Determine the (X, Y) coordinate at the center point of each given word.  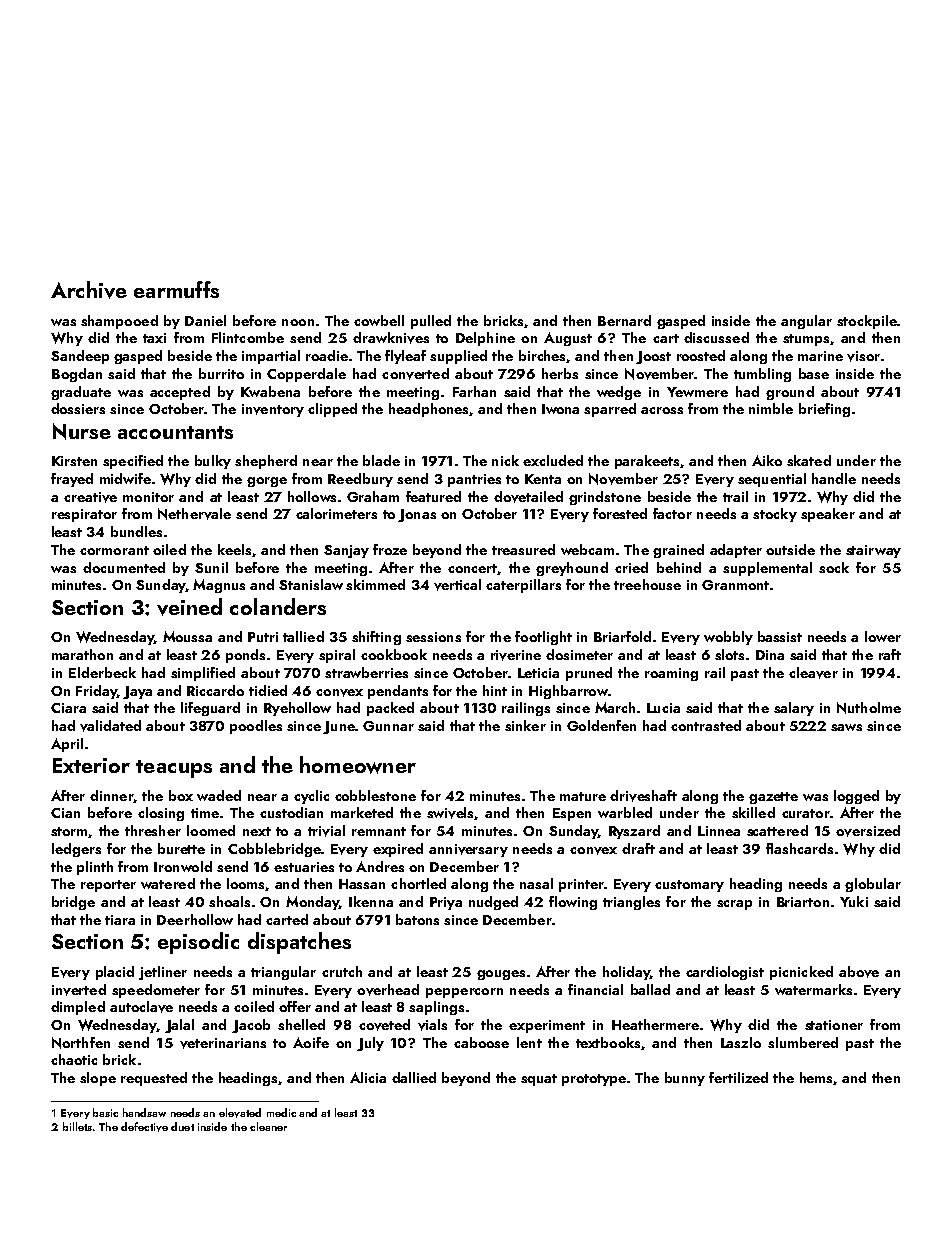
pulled (431, 322)
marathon (82, 654)
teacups (174, 769)
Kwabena (270, 391)
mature (583, 796)
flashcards (799, 848)
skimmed (375, 584)
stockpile (867, 322)
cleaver (813, 673)
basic (105, 1112)
